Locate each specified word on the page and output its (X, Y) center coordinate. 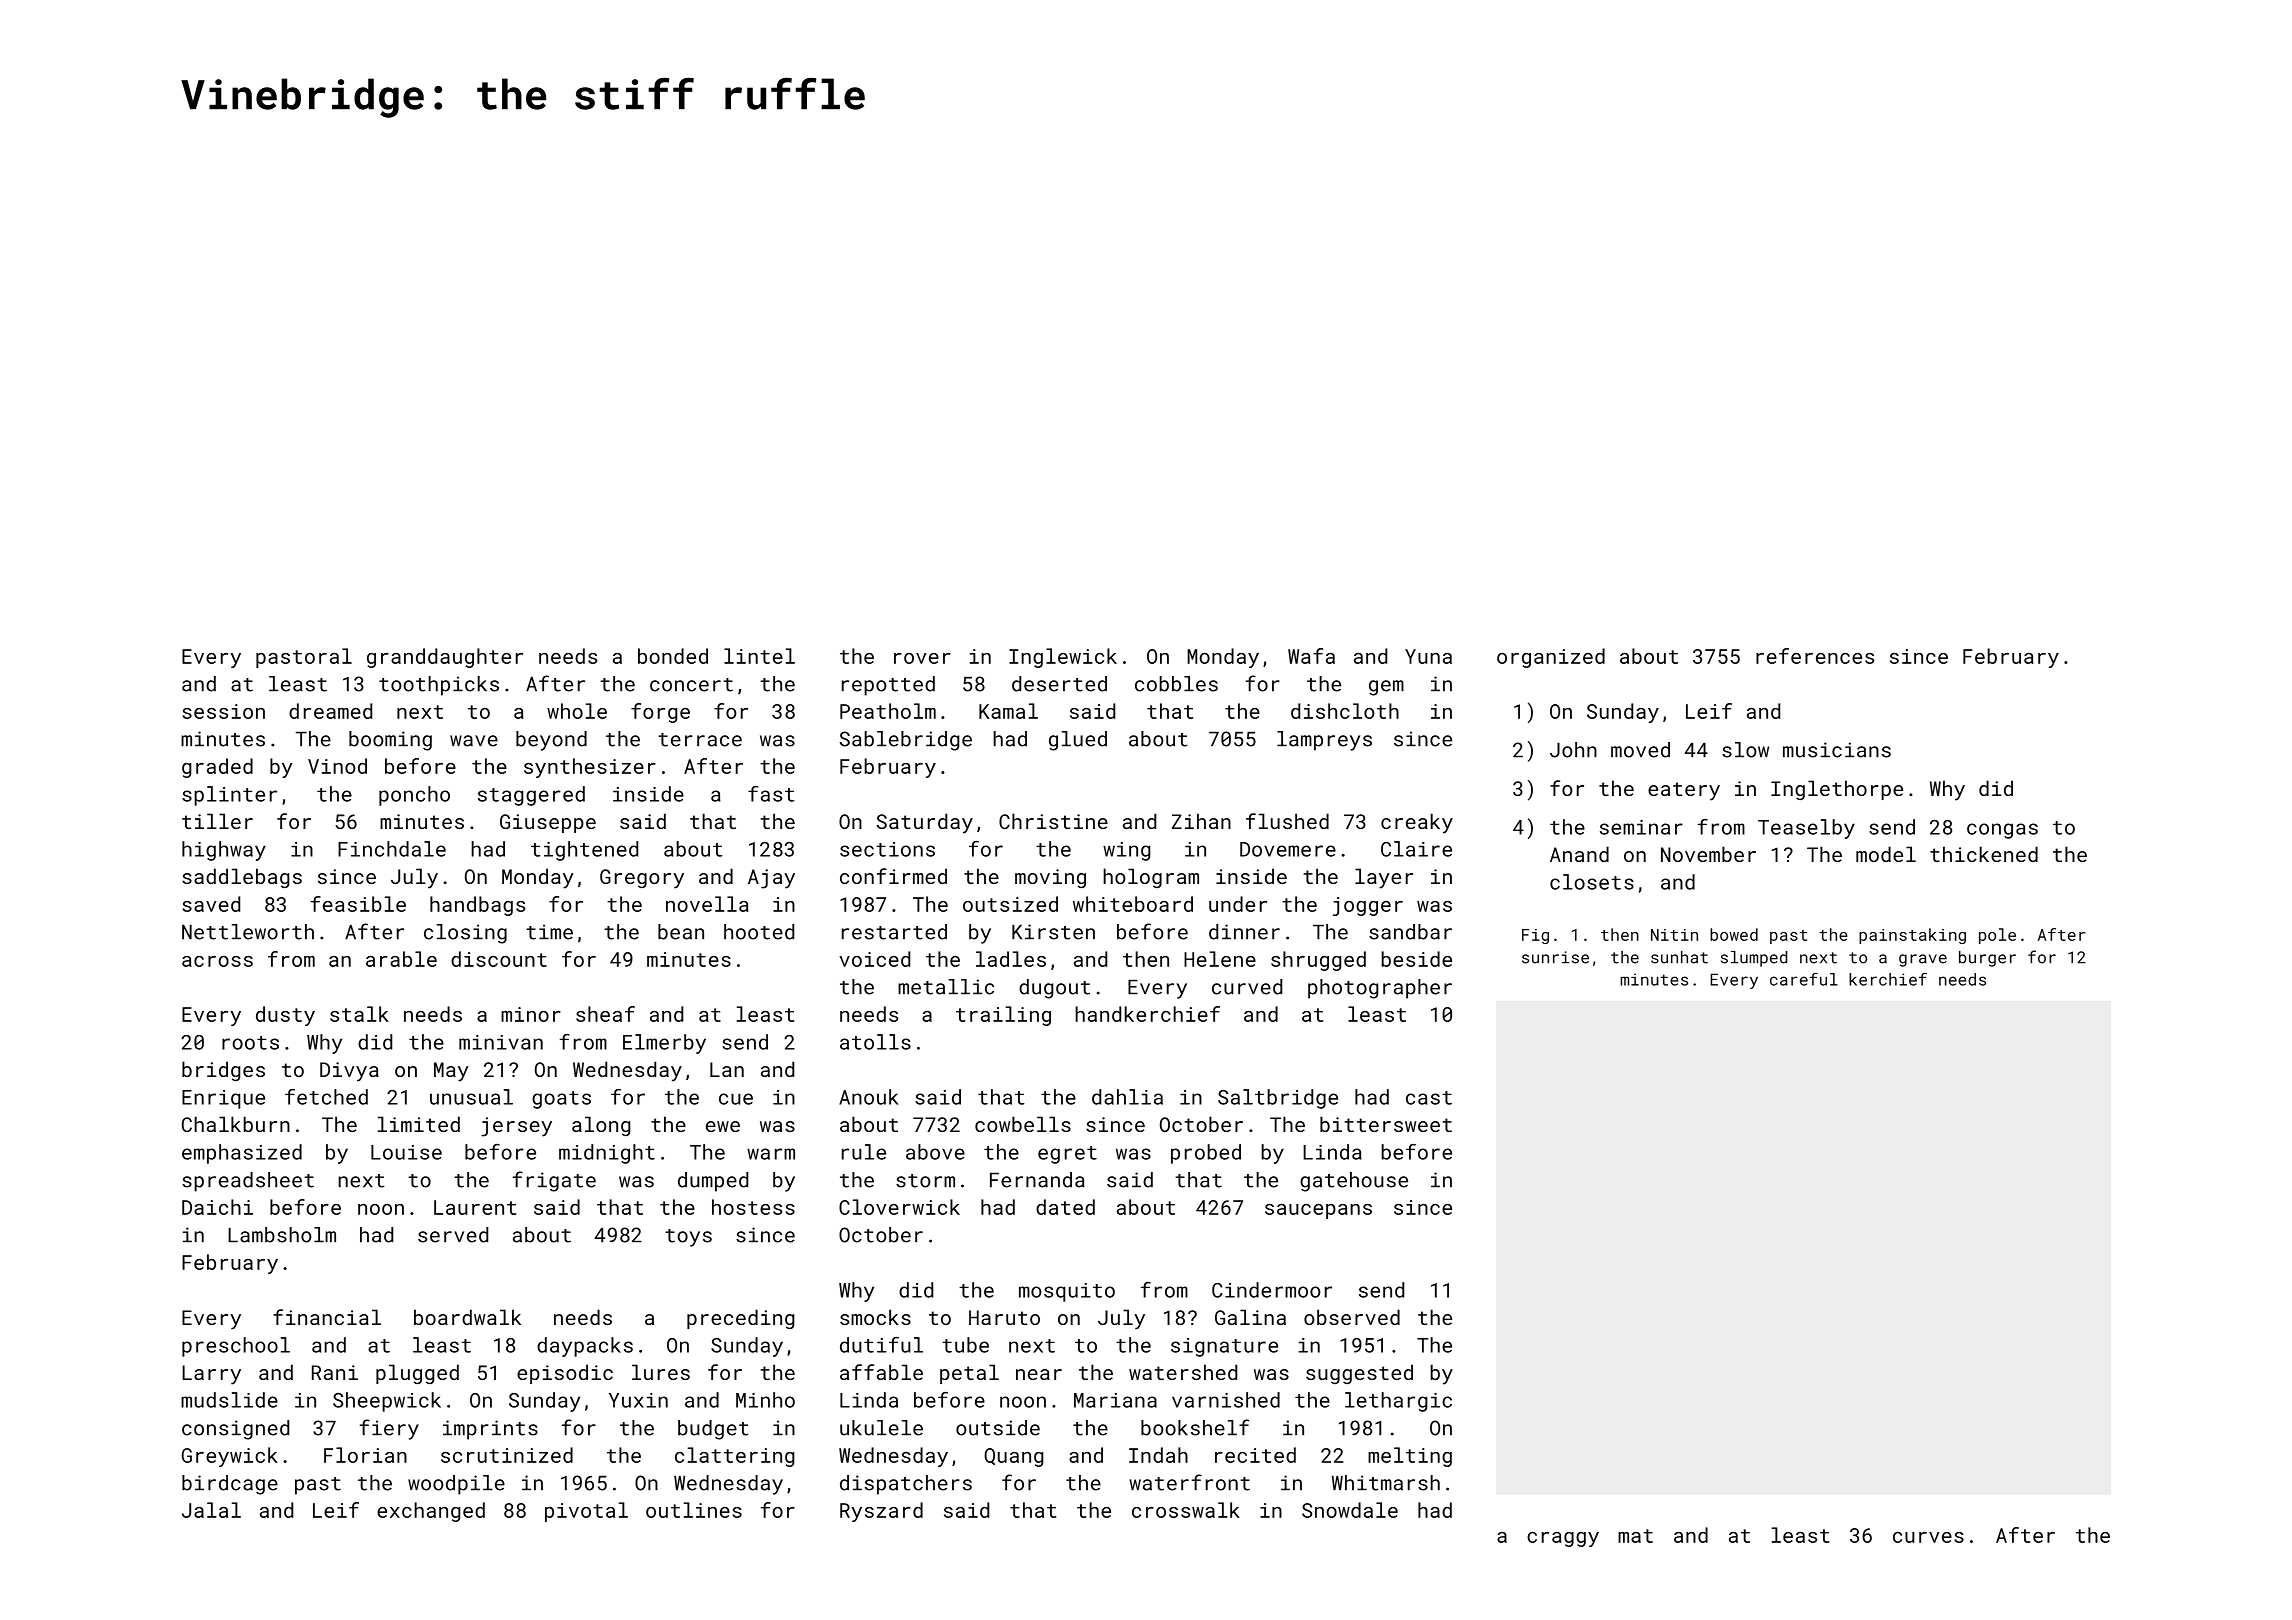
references (1815, 656)
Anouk (869, 1097)
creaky (1417, 823)
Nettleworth (248, 932)
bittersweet (1386, 1124)
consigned (235, 1430)
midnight (607, 1154)
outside (998, 1428)
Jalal (211, 1510)
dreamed (330, 711)
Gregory (642, 879)
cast (1429, 1098)
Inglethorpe (1837, 790)
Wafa (1311, 656)
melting (1410, 1457)
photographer (1380, 989)
